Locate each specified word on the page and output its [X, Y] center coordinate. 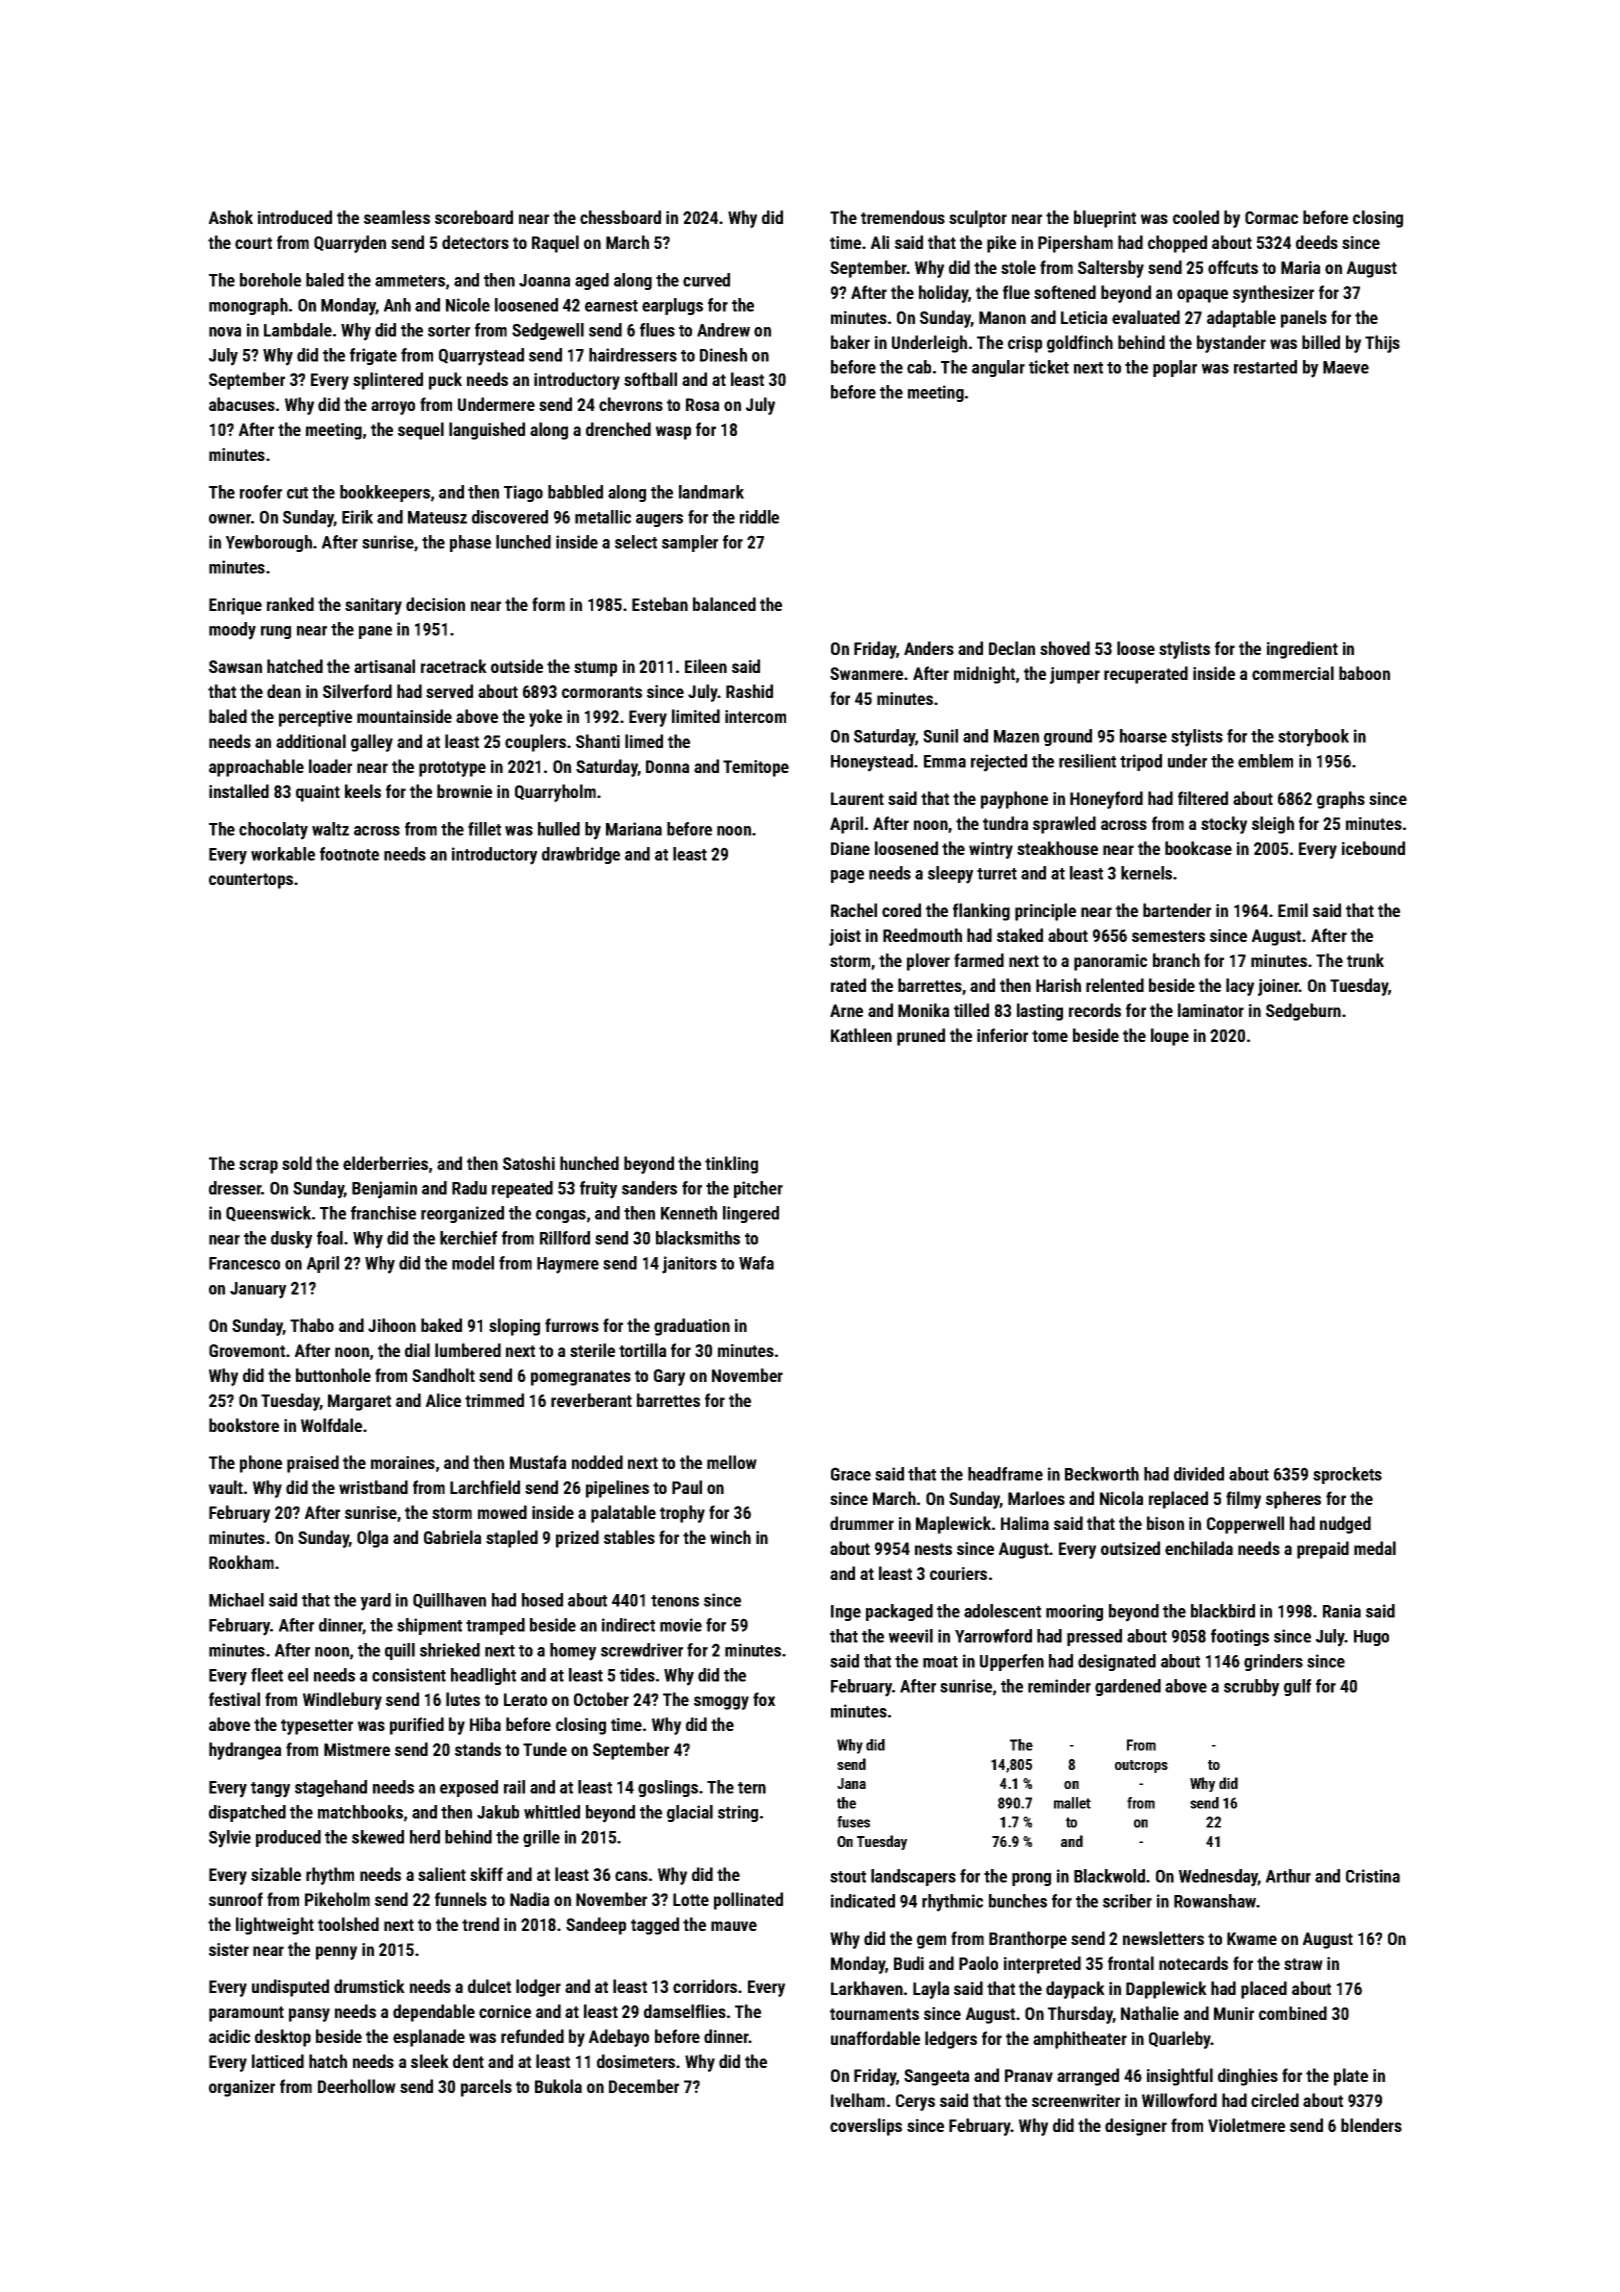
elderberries [385, 1163]
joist [845, 937]
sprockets [1347, 1475]
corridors [705, 1986]
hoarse [1143, 736]
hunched [589, 1163]
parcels [486, 2088]
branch [1176, 960]
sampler [690, 543]
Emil [1293, 910]
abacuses [242, 404]
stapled [512, 1539]
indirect [628, 1625]
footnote [349, 854]
